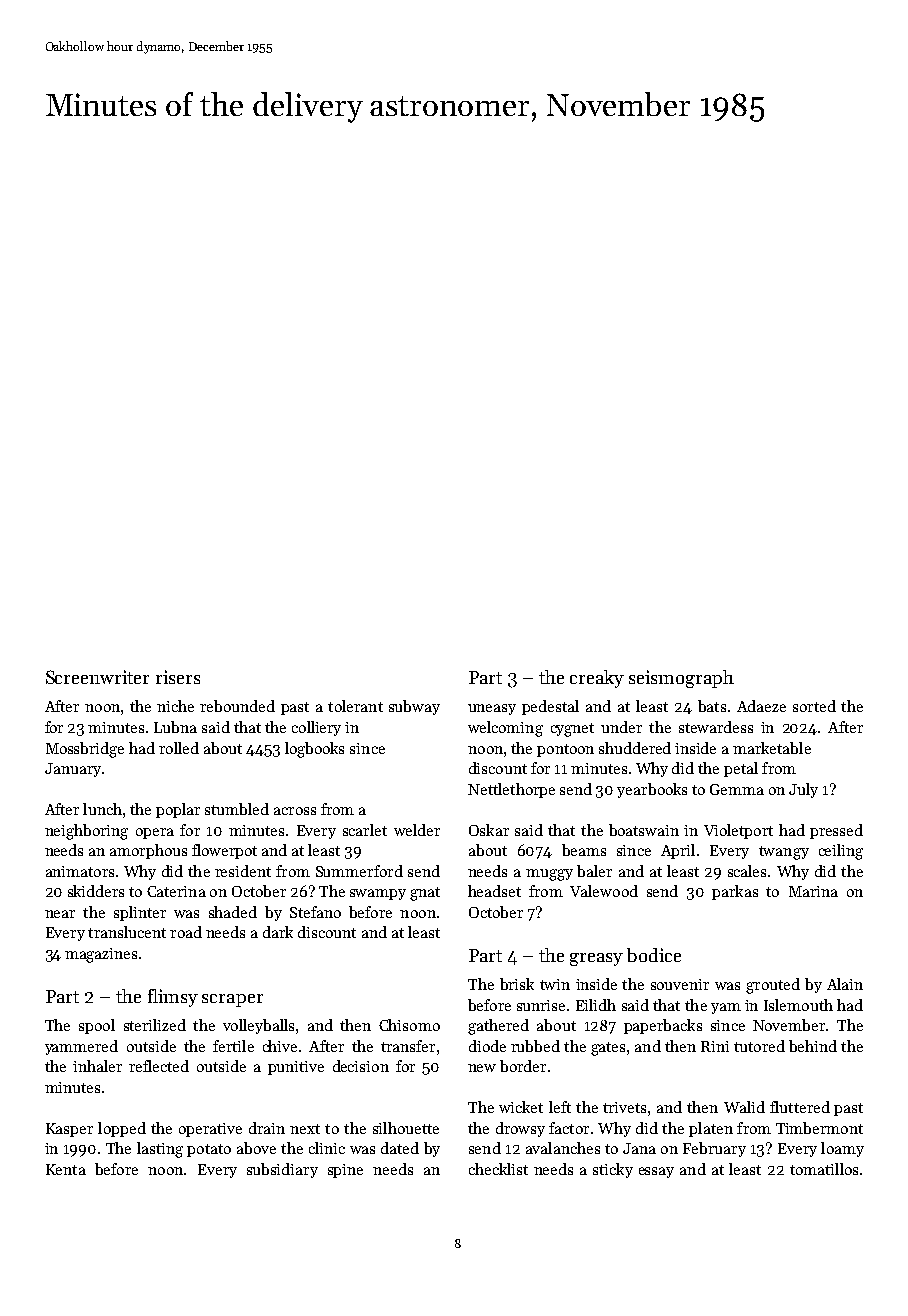 Image resolution: width=908 pixels, height=1316 pixels. Describe the element at coordinates (738, 831) in the image. I see `Violetport` at that location.
